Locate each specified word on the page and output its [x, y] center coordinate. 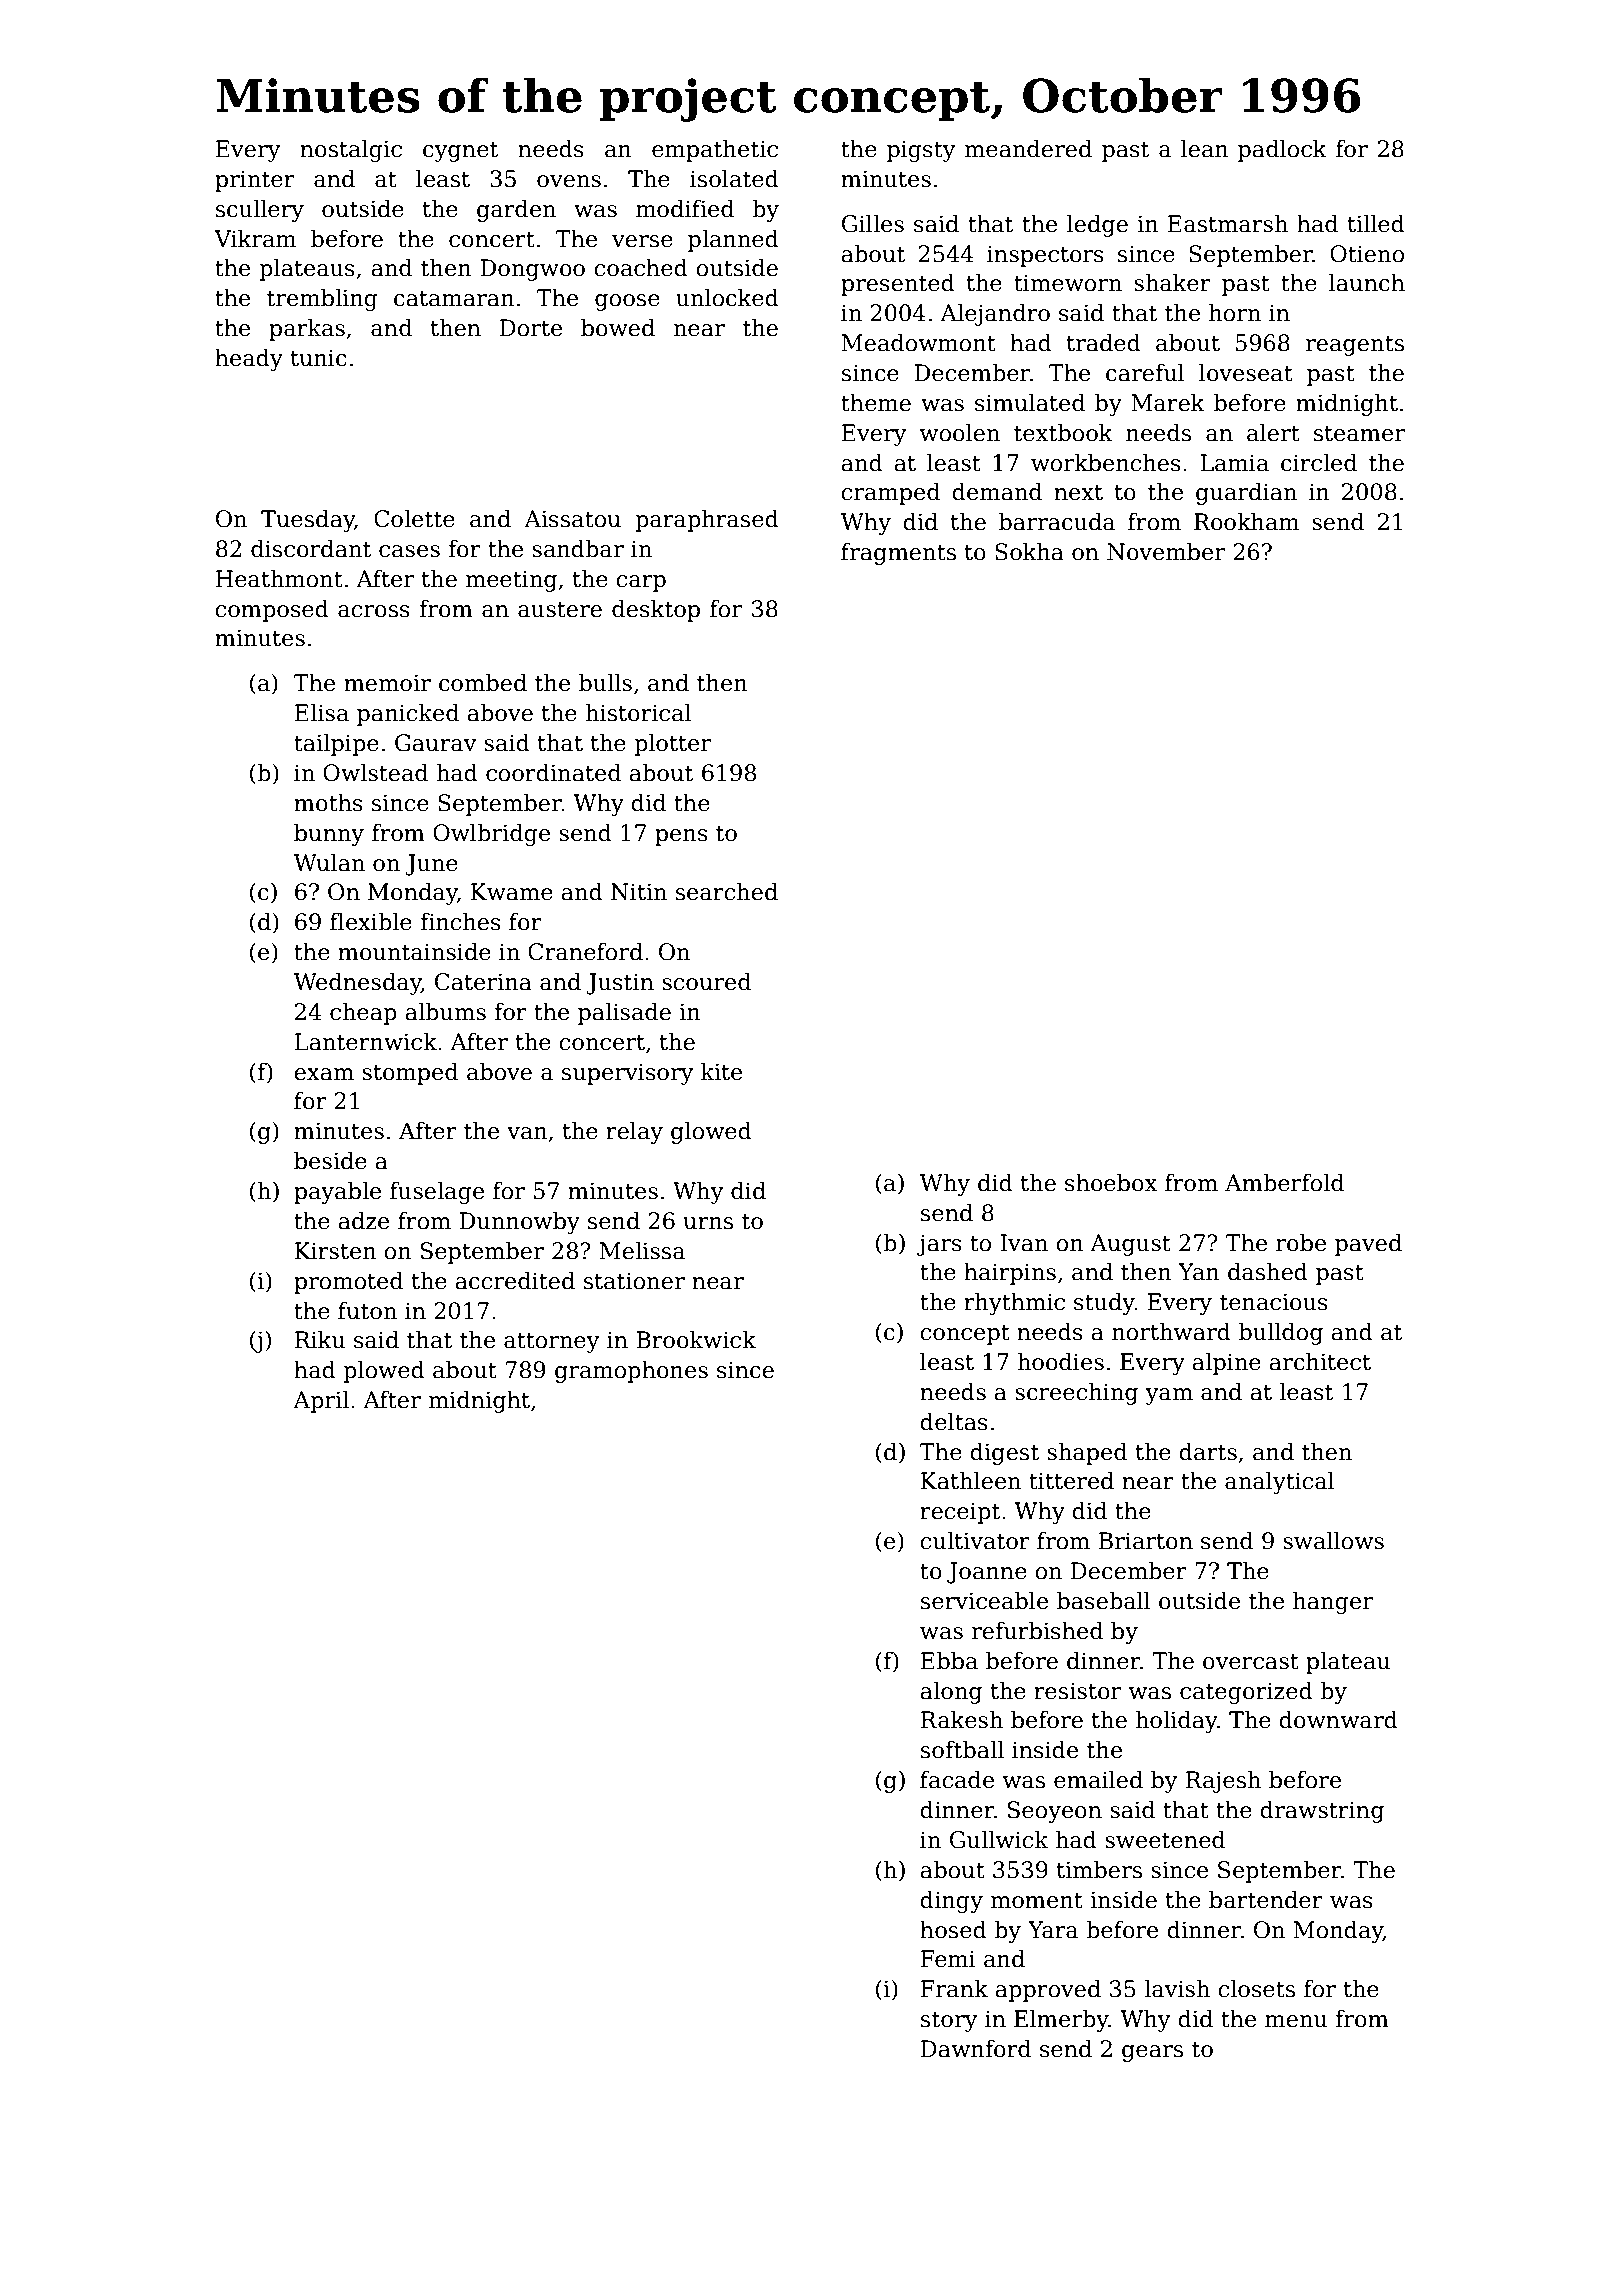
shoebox [1111, 1183]
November [1166, 552]
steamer [1359, 434]
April [321, 1402]
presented [898, 285]
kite [721, 1072]
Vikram [255, 239]
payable [337, 1193]
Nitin [639, 892]
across [374, 611]
